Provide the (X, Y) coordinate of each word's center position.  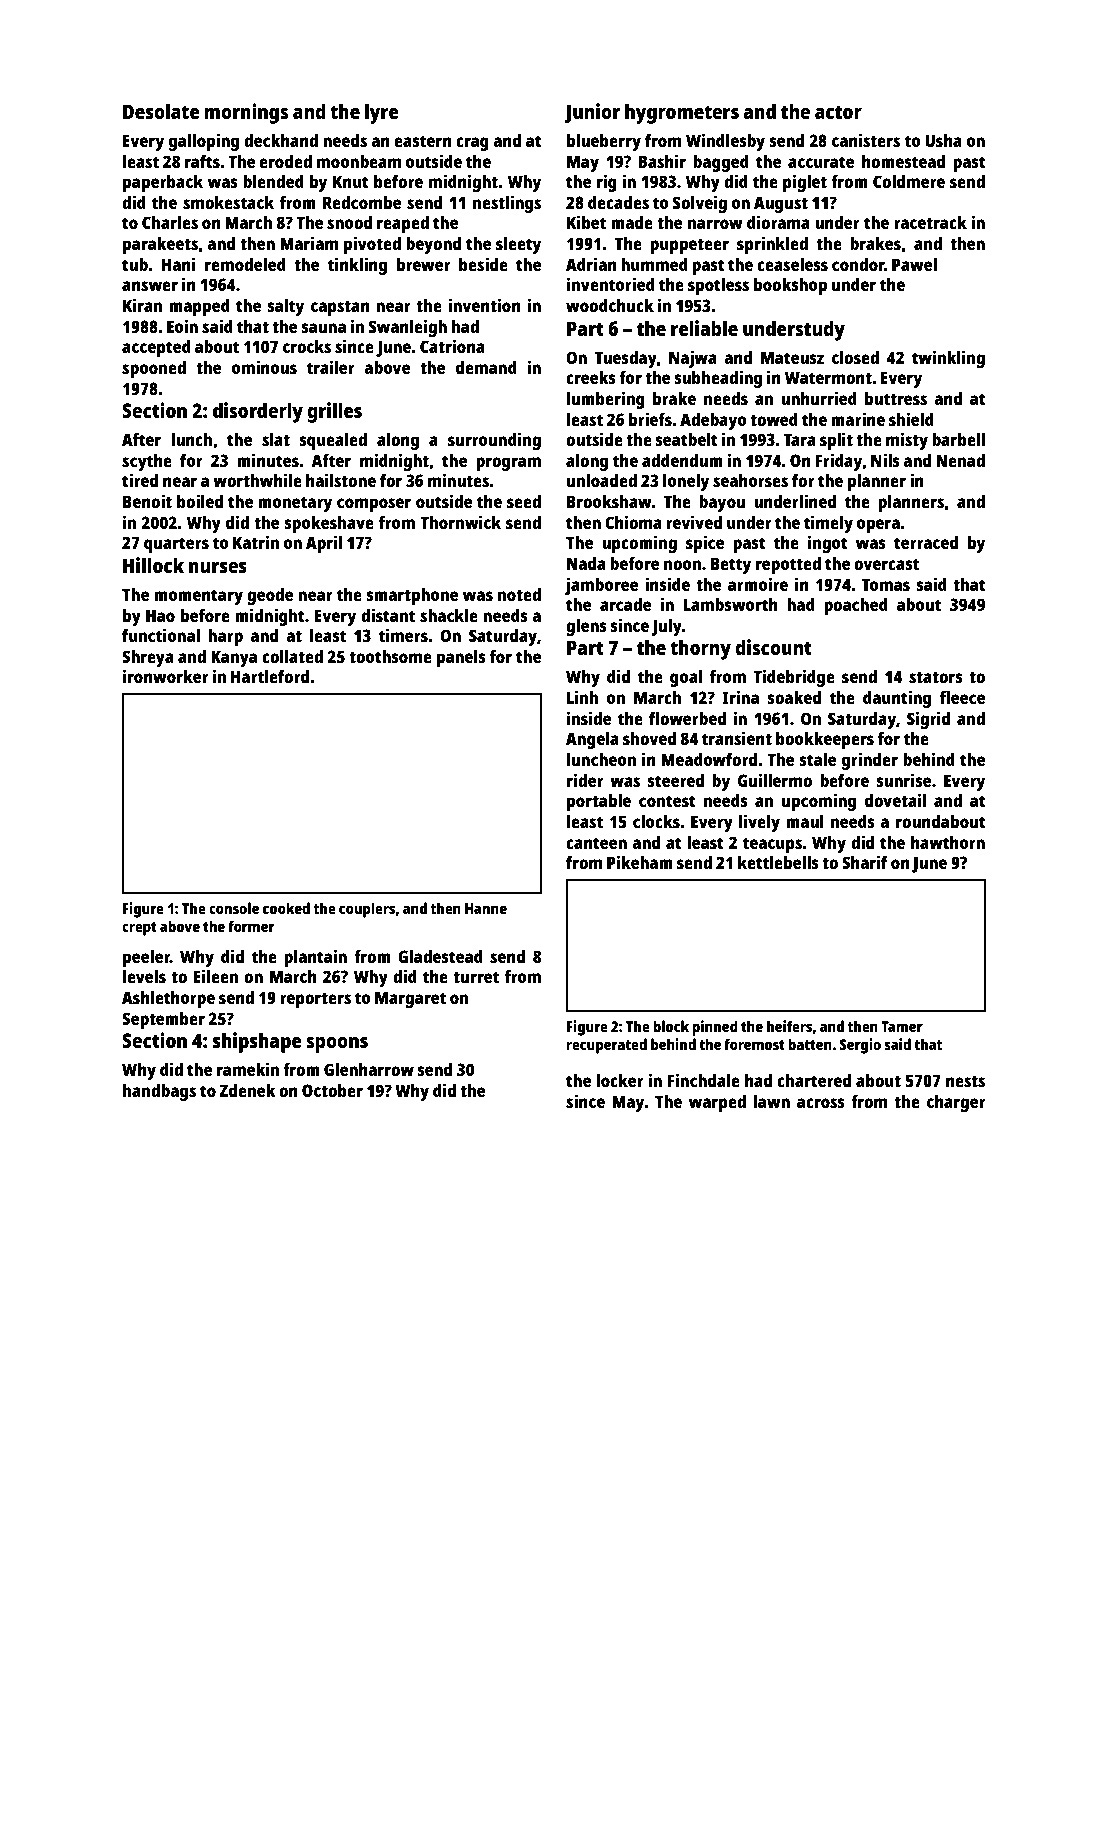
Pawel (914, 264)
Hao (160, 615)
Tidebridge (794, 678)
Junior (592, 113)
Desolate (161, 111)
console (234, 908)
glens (586, 627)
